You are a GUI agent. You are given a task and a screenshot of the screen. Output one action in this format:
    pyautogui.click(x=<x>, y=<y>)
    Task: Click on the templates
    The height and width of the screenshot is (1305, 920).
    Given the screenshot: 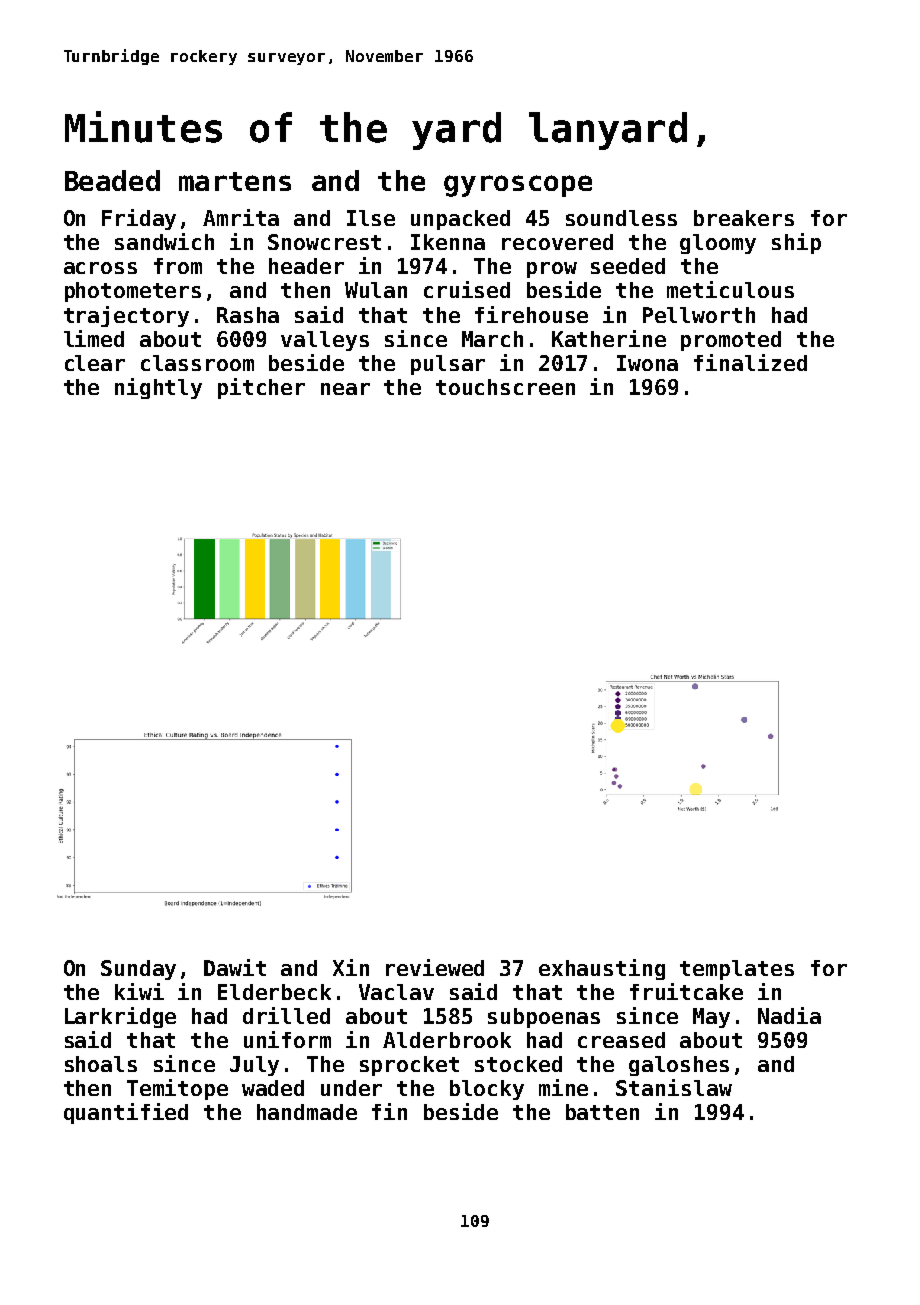 What is the action you would take?
    pyautogui.click(x=737, y=970)
